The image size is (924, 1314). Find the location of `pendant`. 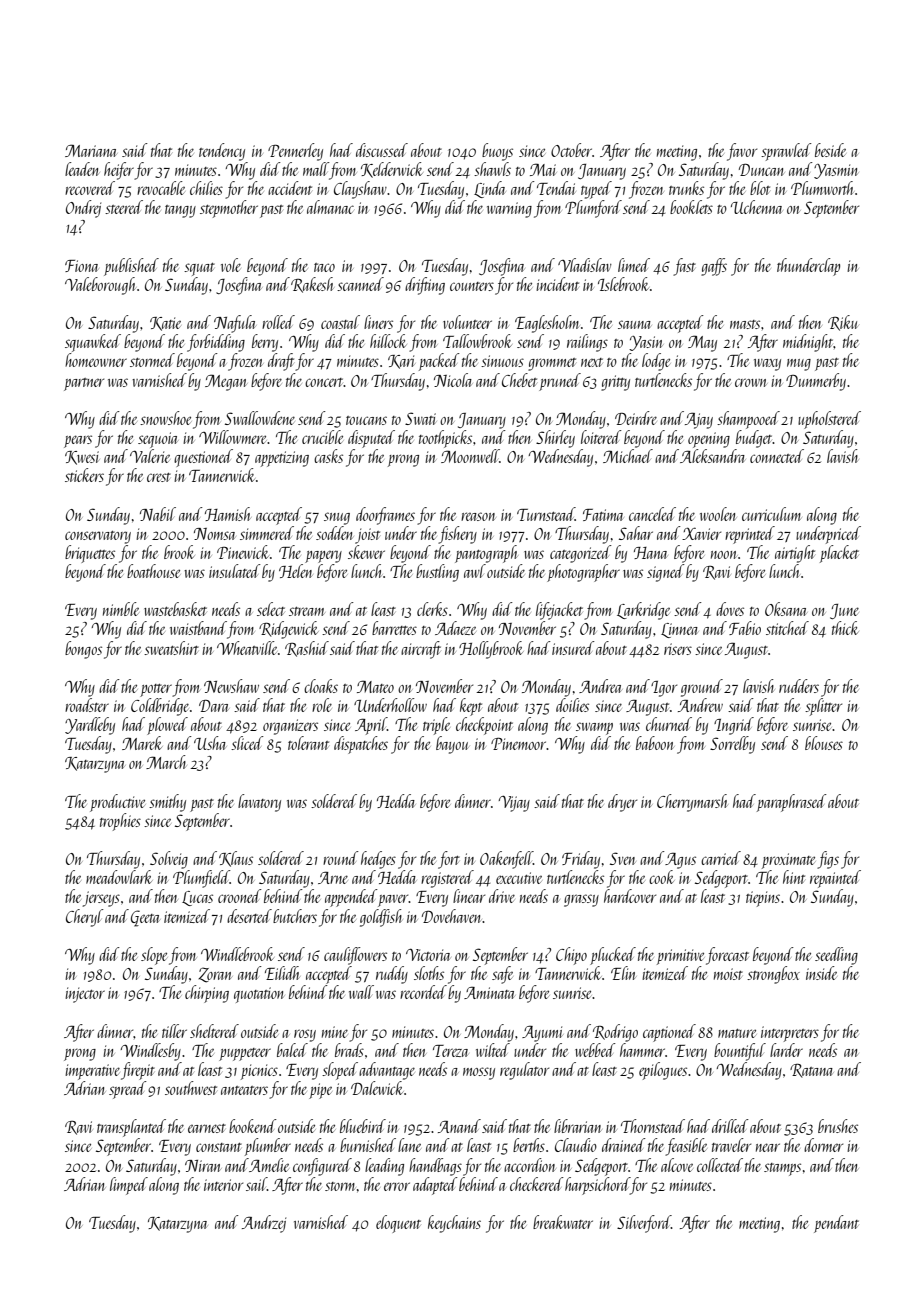

pendant is located at coordinates (836, 1224).
